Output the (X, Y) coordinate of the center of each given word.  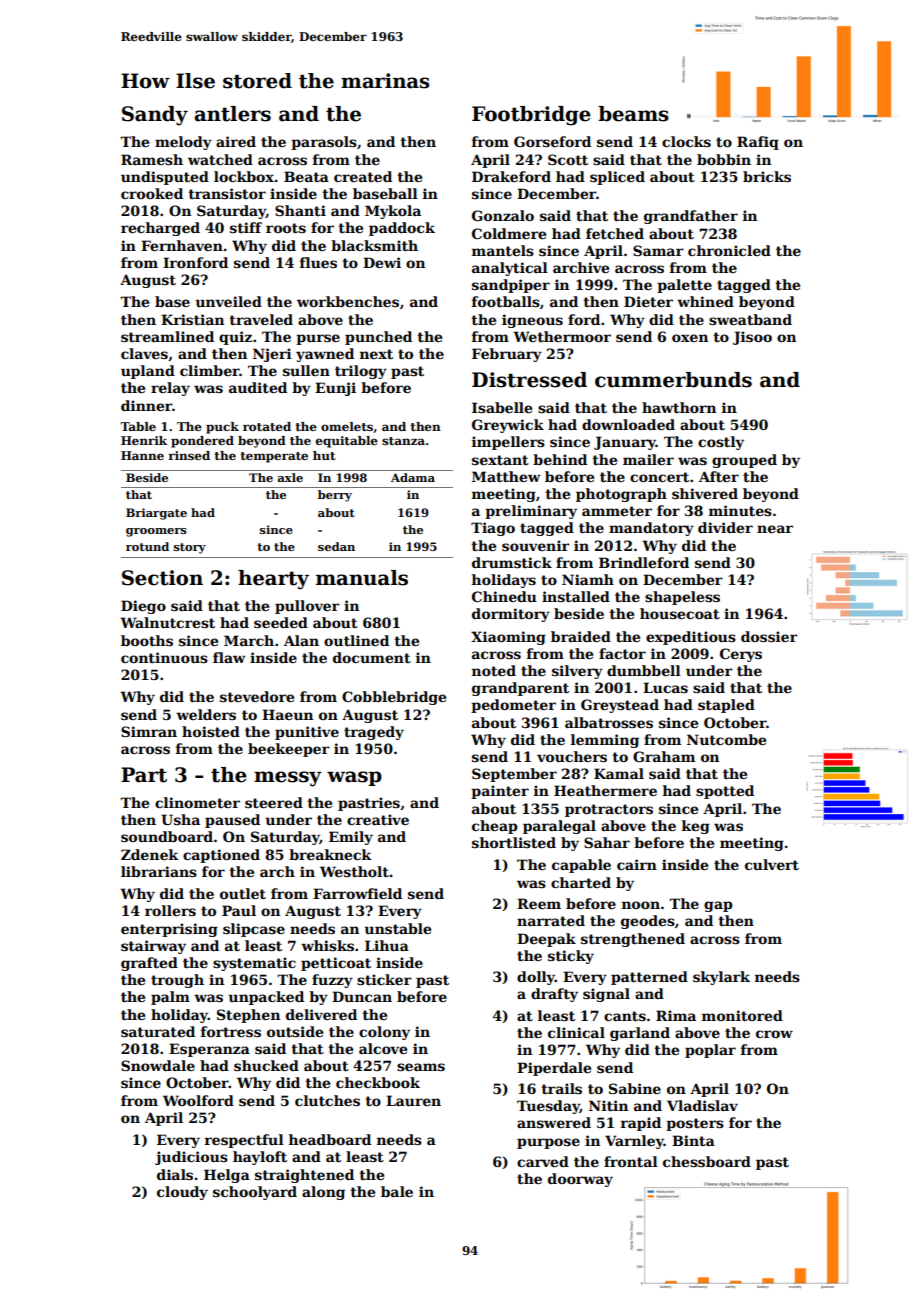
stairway (153, 947)
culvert (772, 864)
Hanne (142, 455)
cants (625, 1016)
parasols (324, 143)
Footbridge (531, 116)
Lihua (387, 945)
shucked (266, 1065)
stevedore (257, 696)
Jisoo (752, 338)
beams (633, 114)
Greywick (508, 426)
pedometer (513, 706)
